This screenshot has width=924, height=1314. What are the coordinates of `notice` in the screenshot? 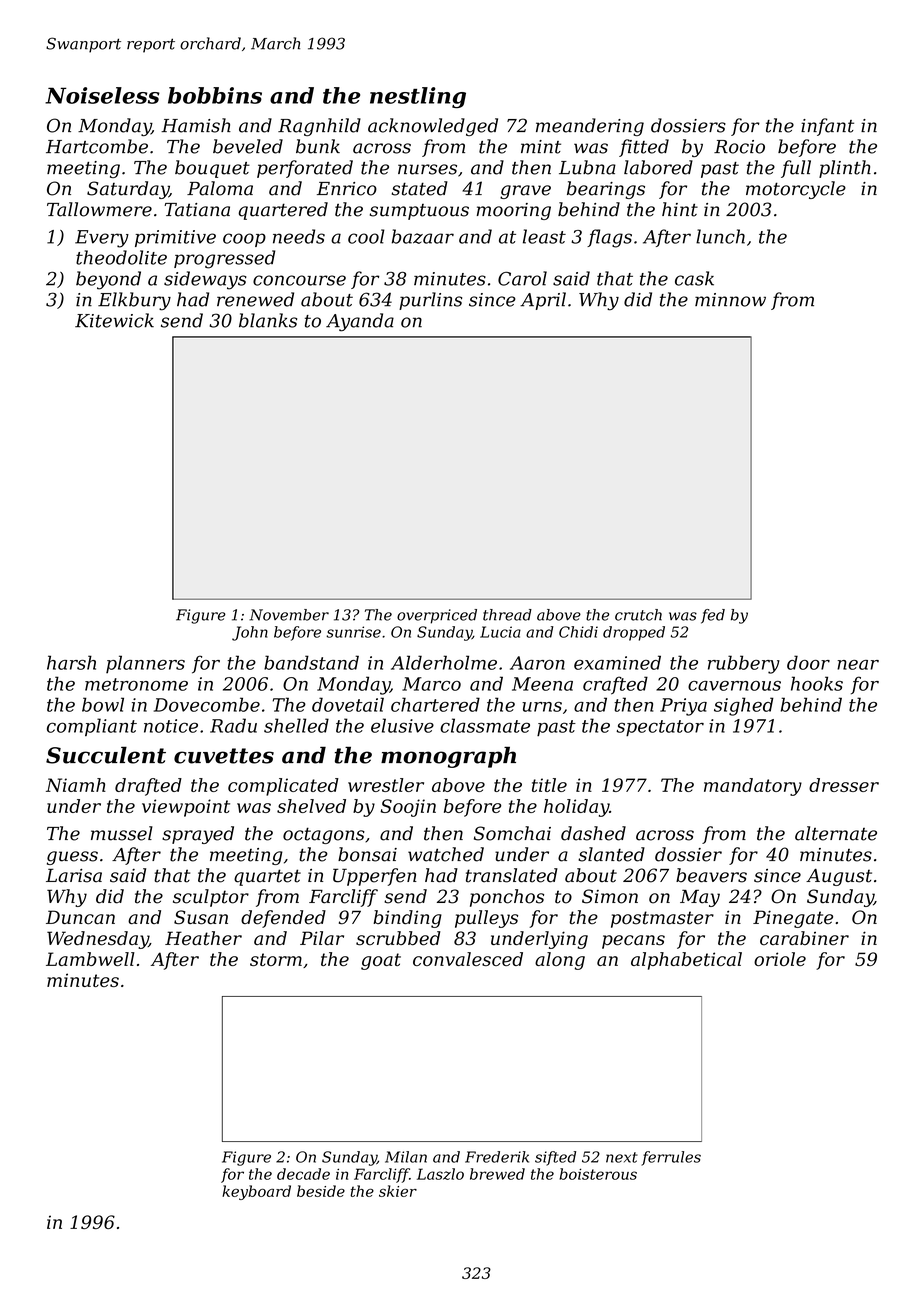 It's located at (171, 726).
